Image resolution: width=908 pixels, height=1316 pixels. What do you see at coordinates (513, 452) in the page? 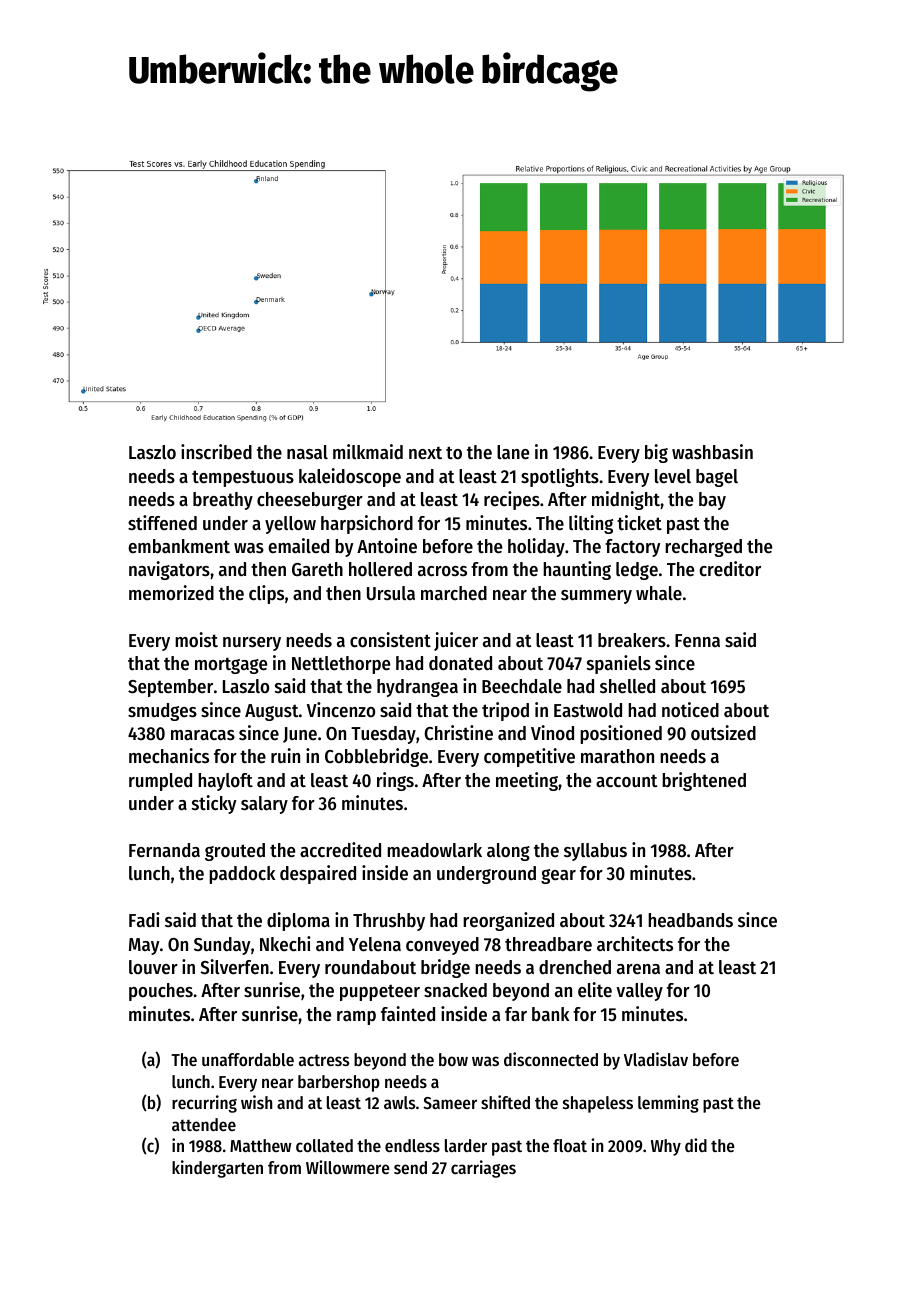
I see `lane` at bounding box center [513, 452].
